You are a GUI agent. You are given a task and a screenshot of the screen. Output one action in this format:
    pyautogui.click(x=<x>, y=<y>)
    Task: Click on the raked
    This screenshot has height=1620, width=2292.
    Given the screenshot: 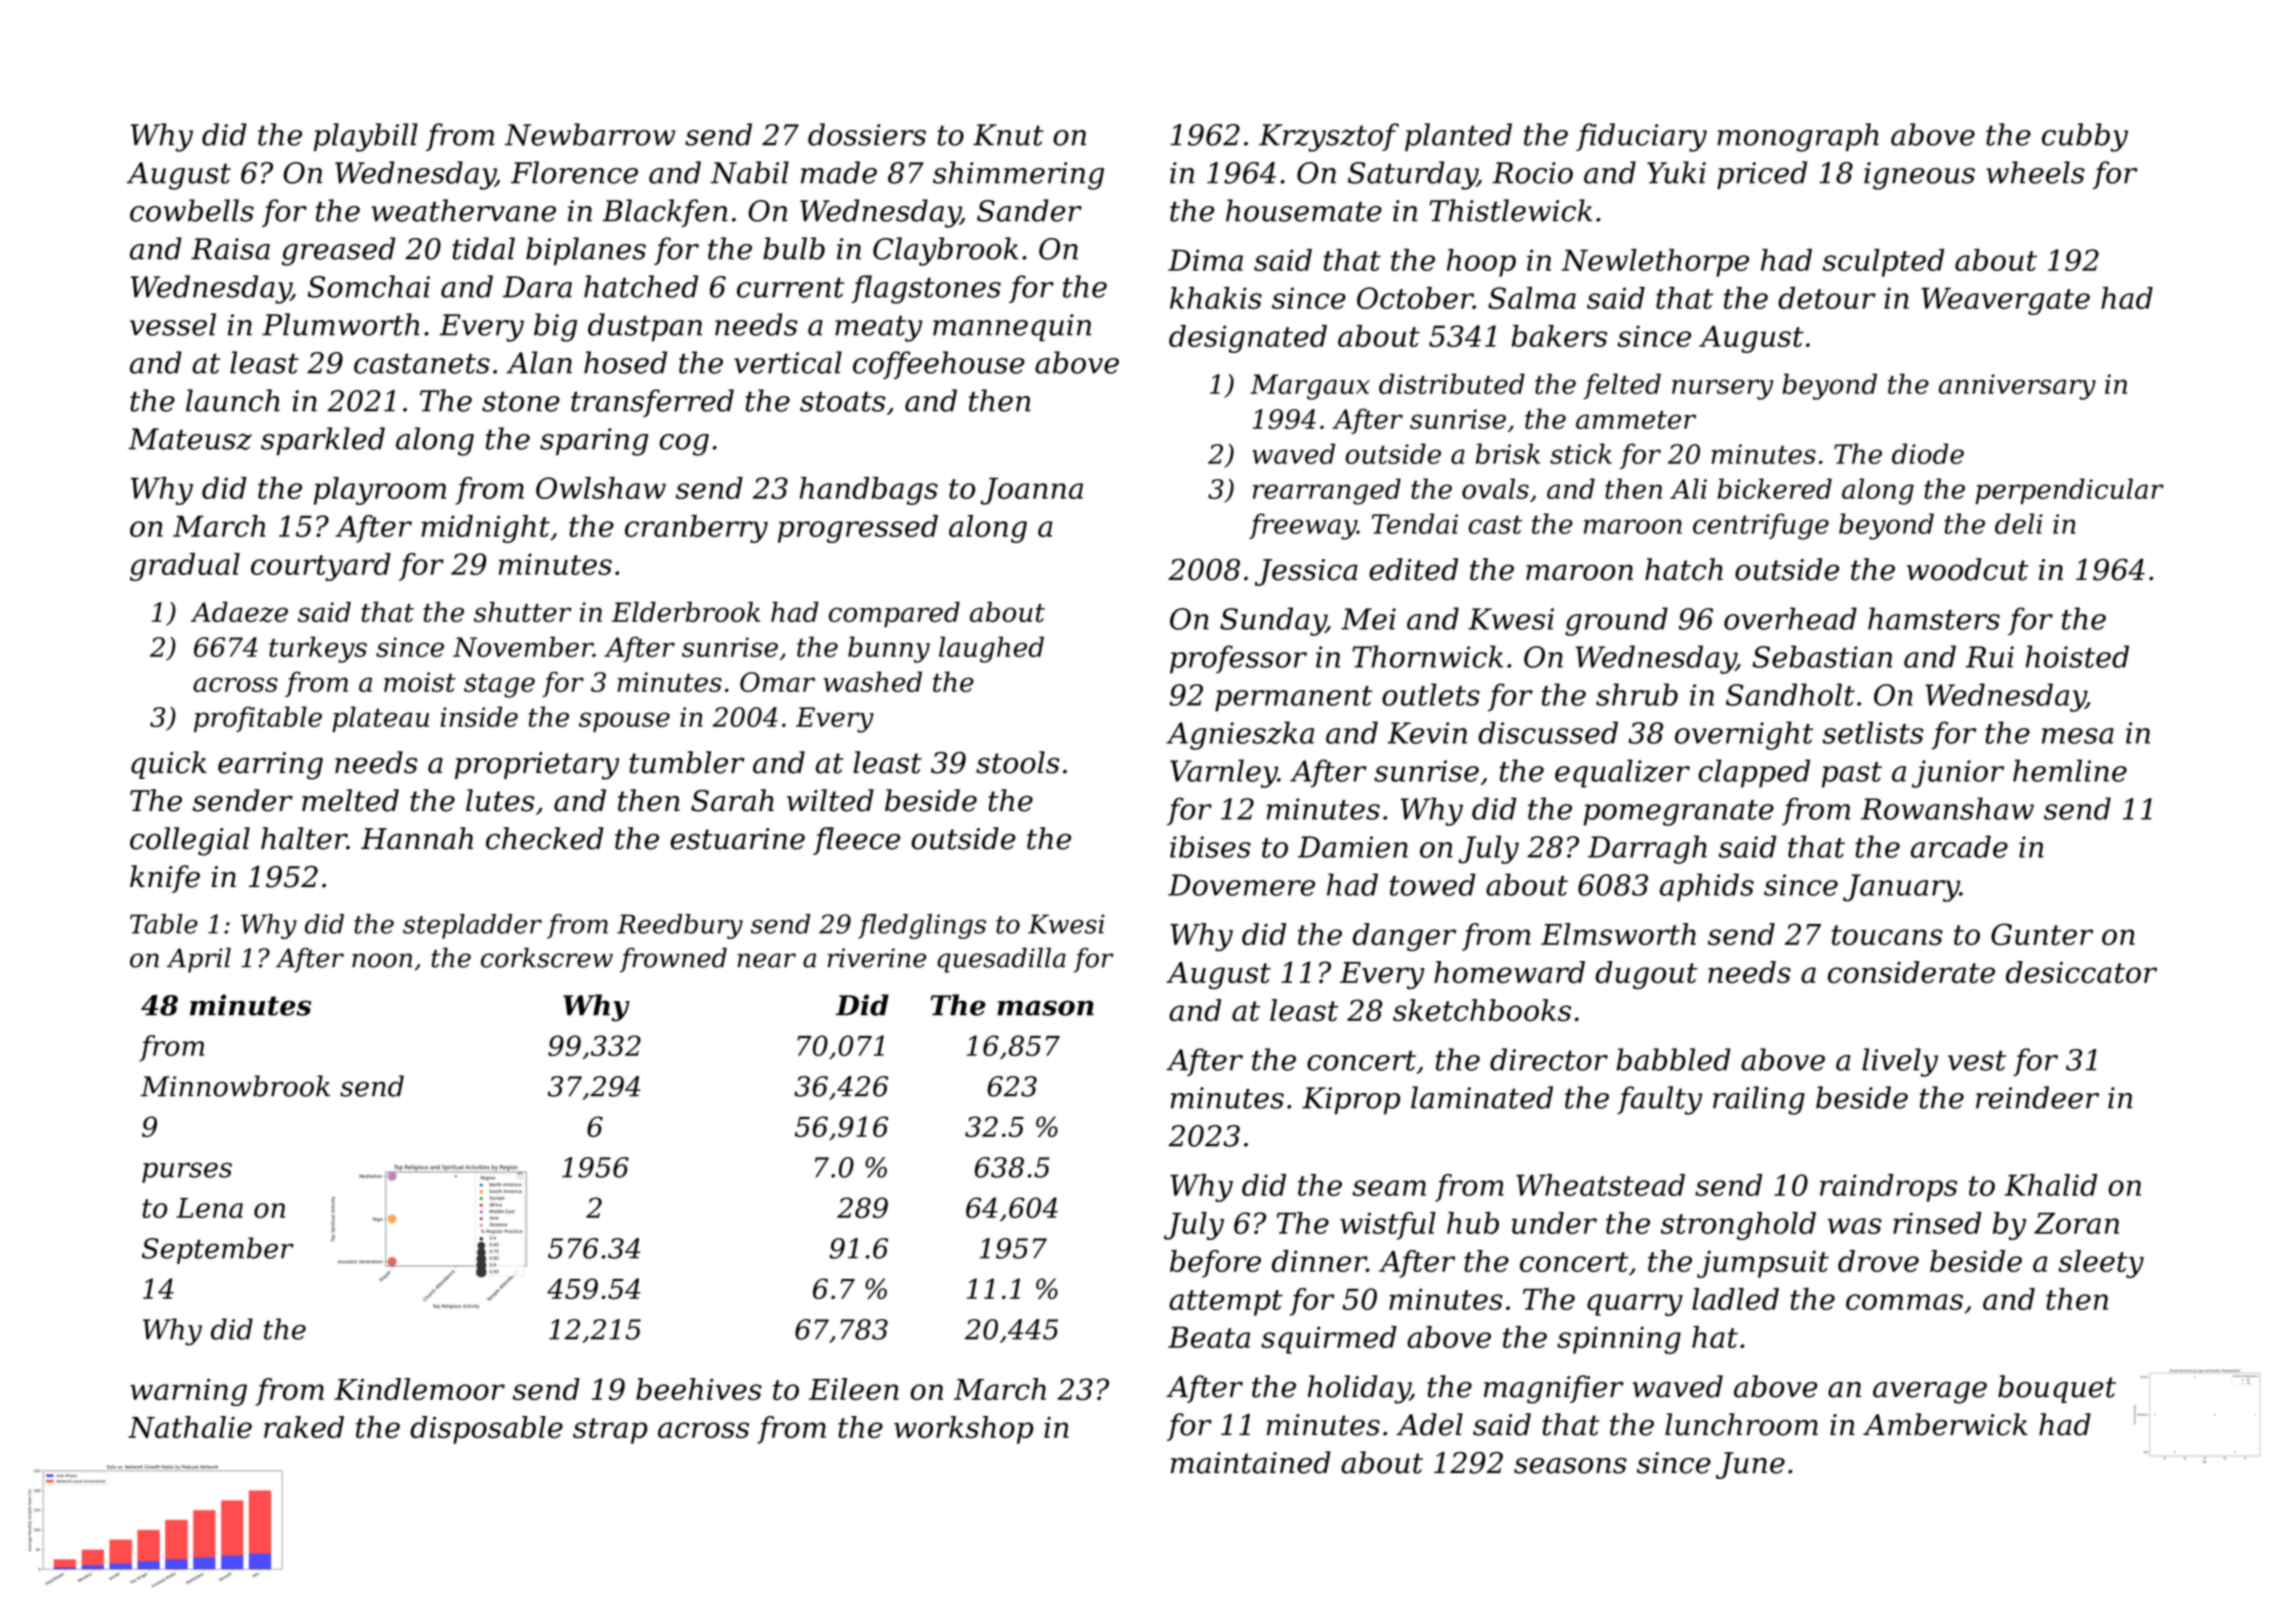 What is the action you would take?
    pyautogui.click(x=304, y=1427)
